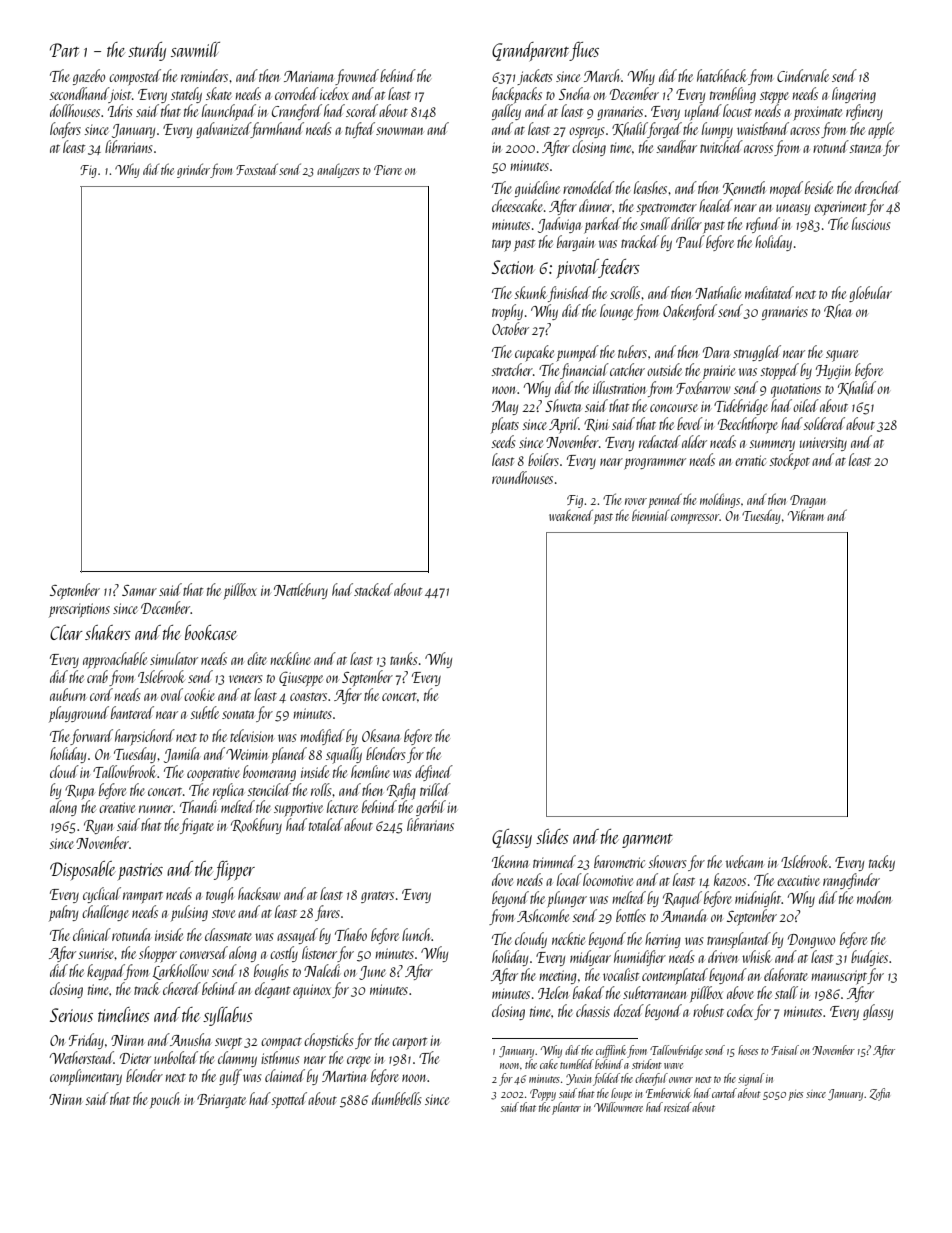  I want to click on refund, so click(763, 225).
